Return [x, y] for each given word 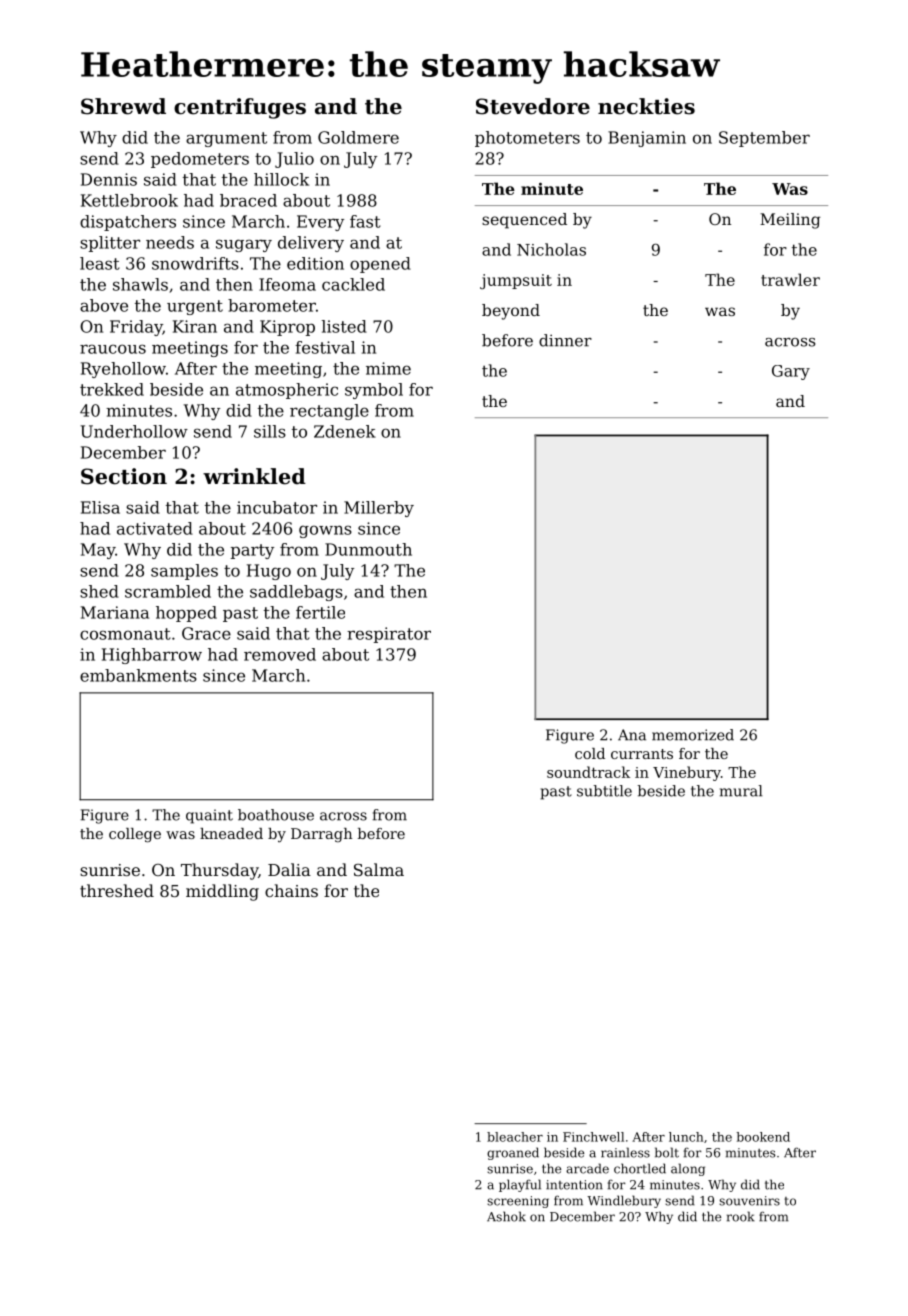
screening [518, 1202]
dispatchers [128, 223]
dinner [565, 340]
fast [365, 221]
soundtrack [588, 772]
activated [155, 528]
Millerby [379, 509]
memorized [693, 735]
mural [741, 791]
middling [222, 892]
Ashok [506, 1216]
